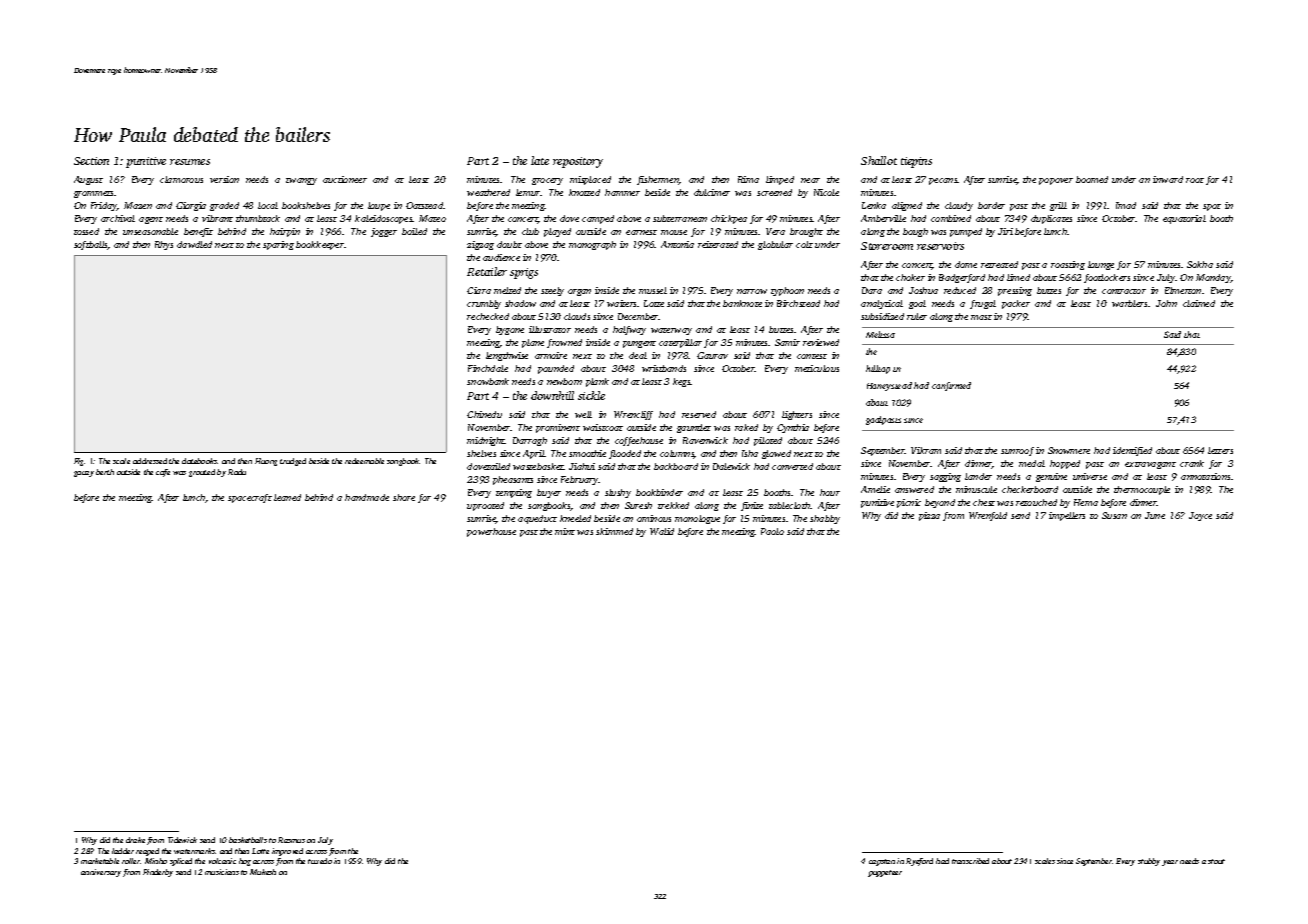  What do you see at coordinates (792, 466) in the document?
I see `converted` at bounding box center [792, 466].
